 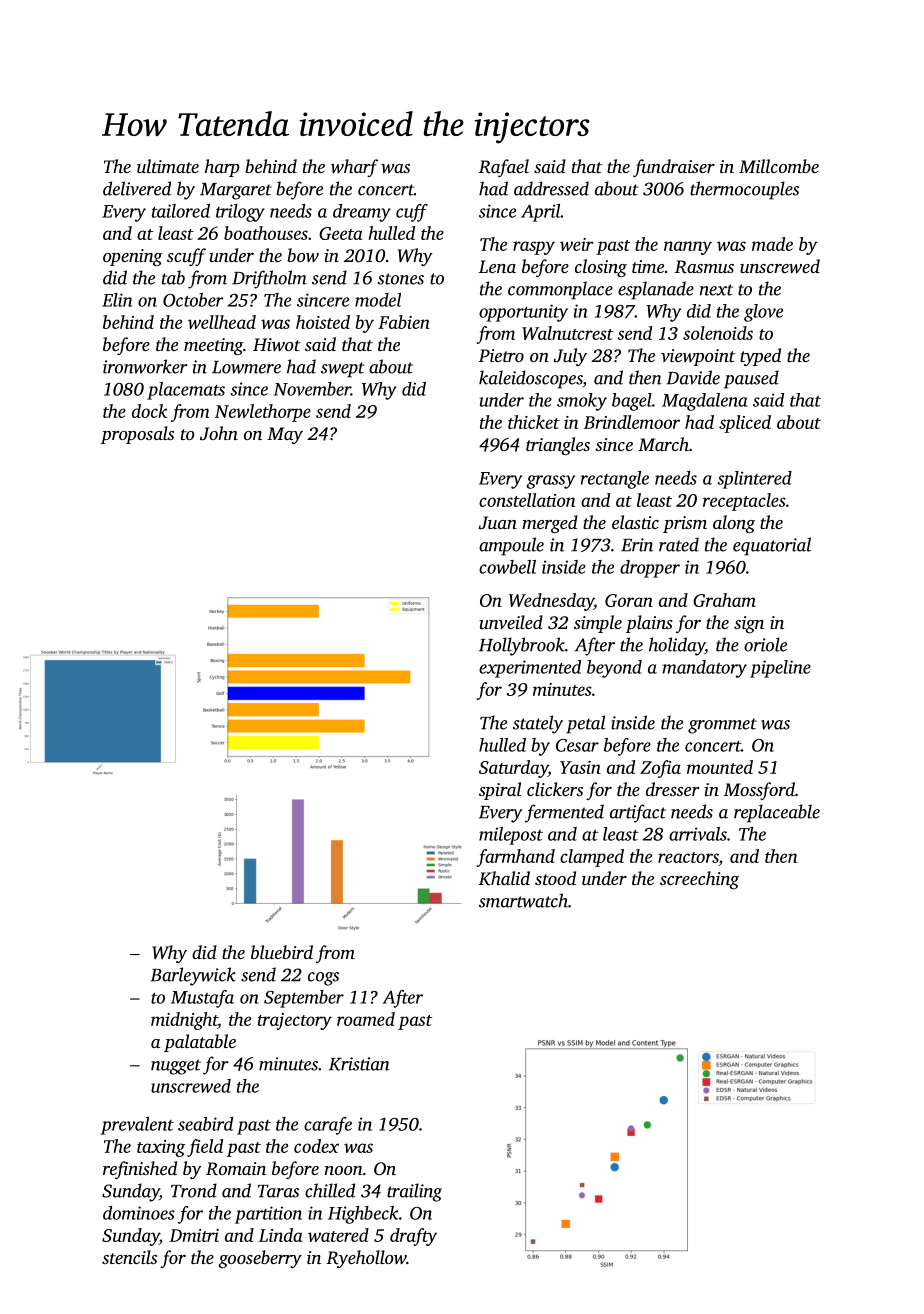 What do you see at coordinates (504, 168) in the image?
I see `Rafael` at bounding box center [504, 168].
